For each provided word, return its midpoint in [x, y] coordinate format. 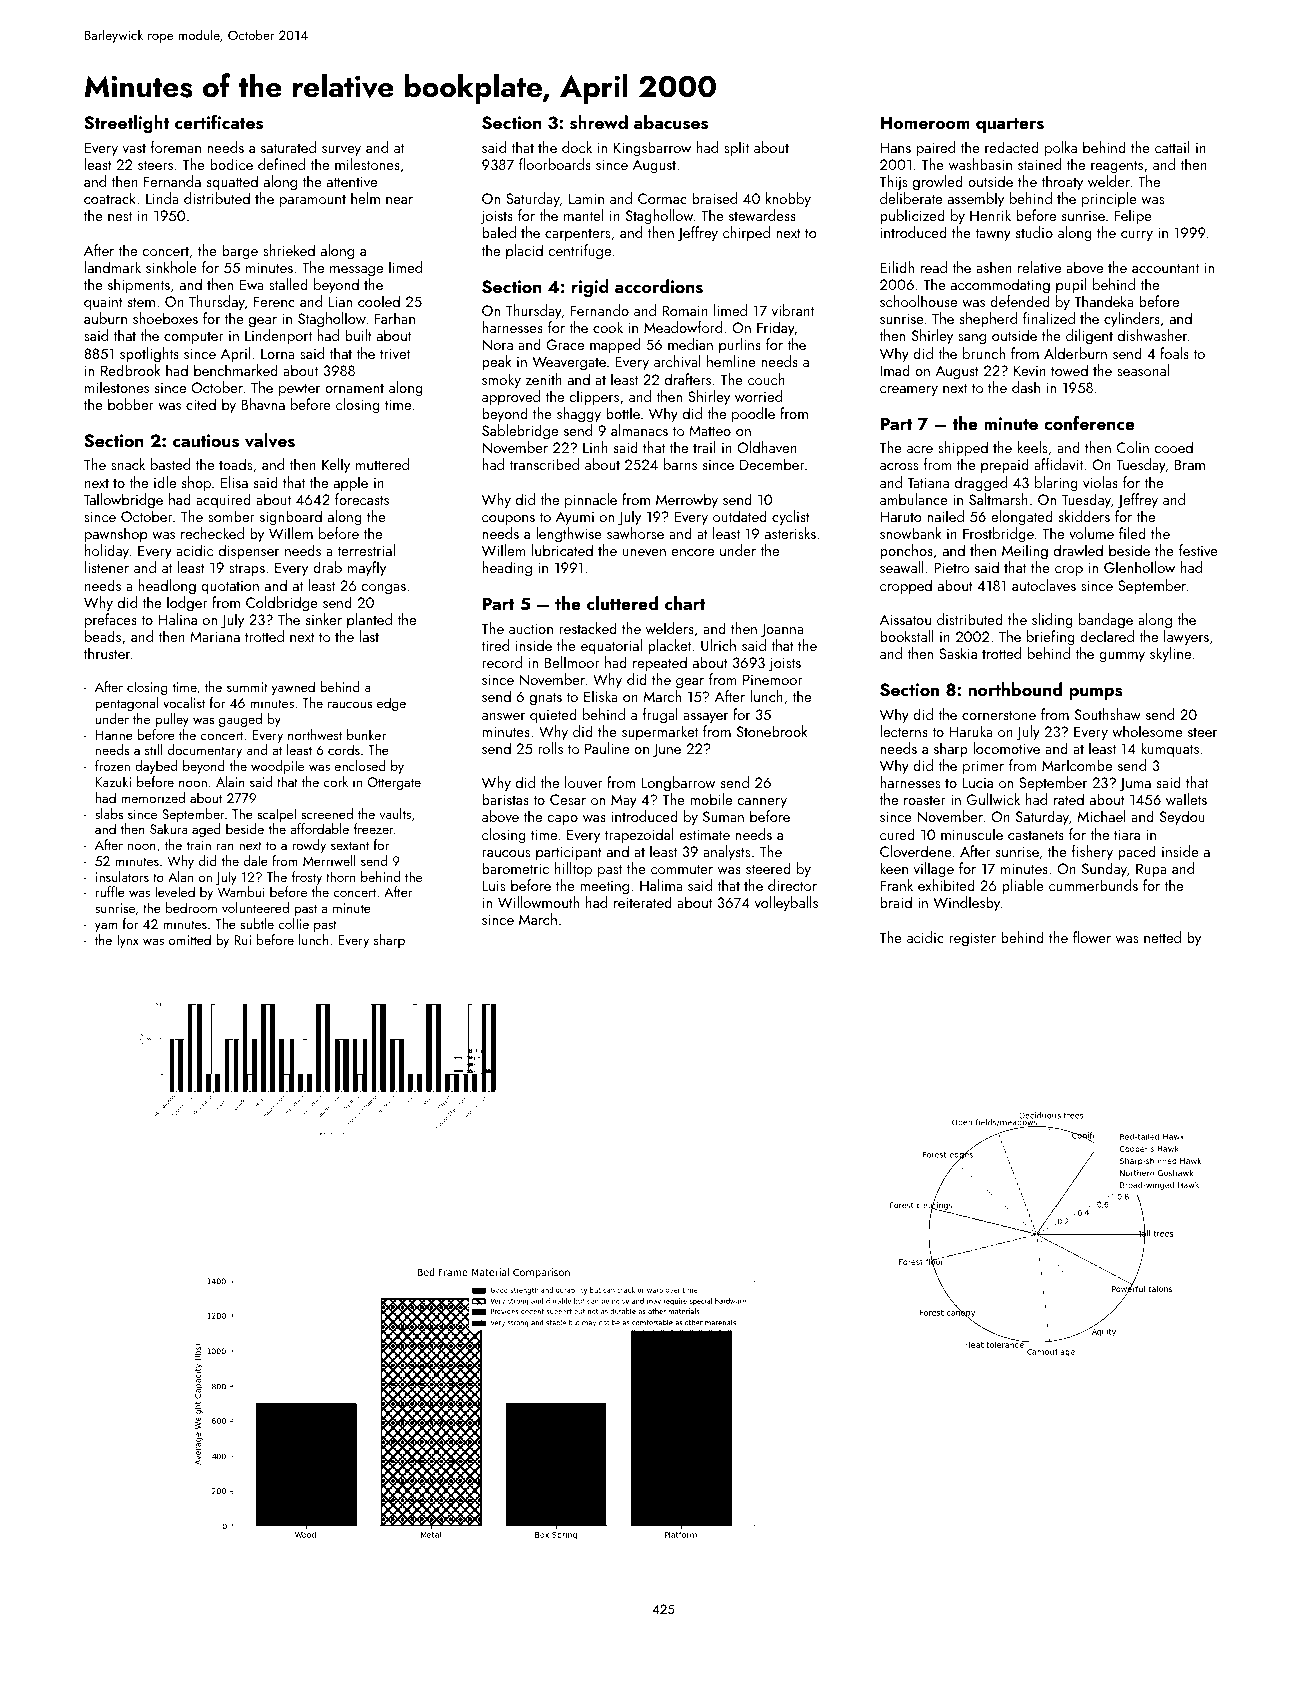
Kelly [336, 465]
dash [1026, 387]
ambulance [914, 499]
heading [507, 569]
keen [894, 868]
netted [1162, 937]
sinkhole [171, 267]
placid [524, 251]
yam [106, 927]
